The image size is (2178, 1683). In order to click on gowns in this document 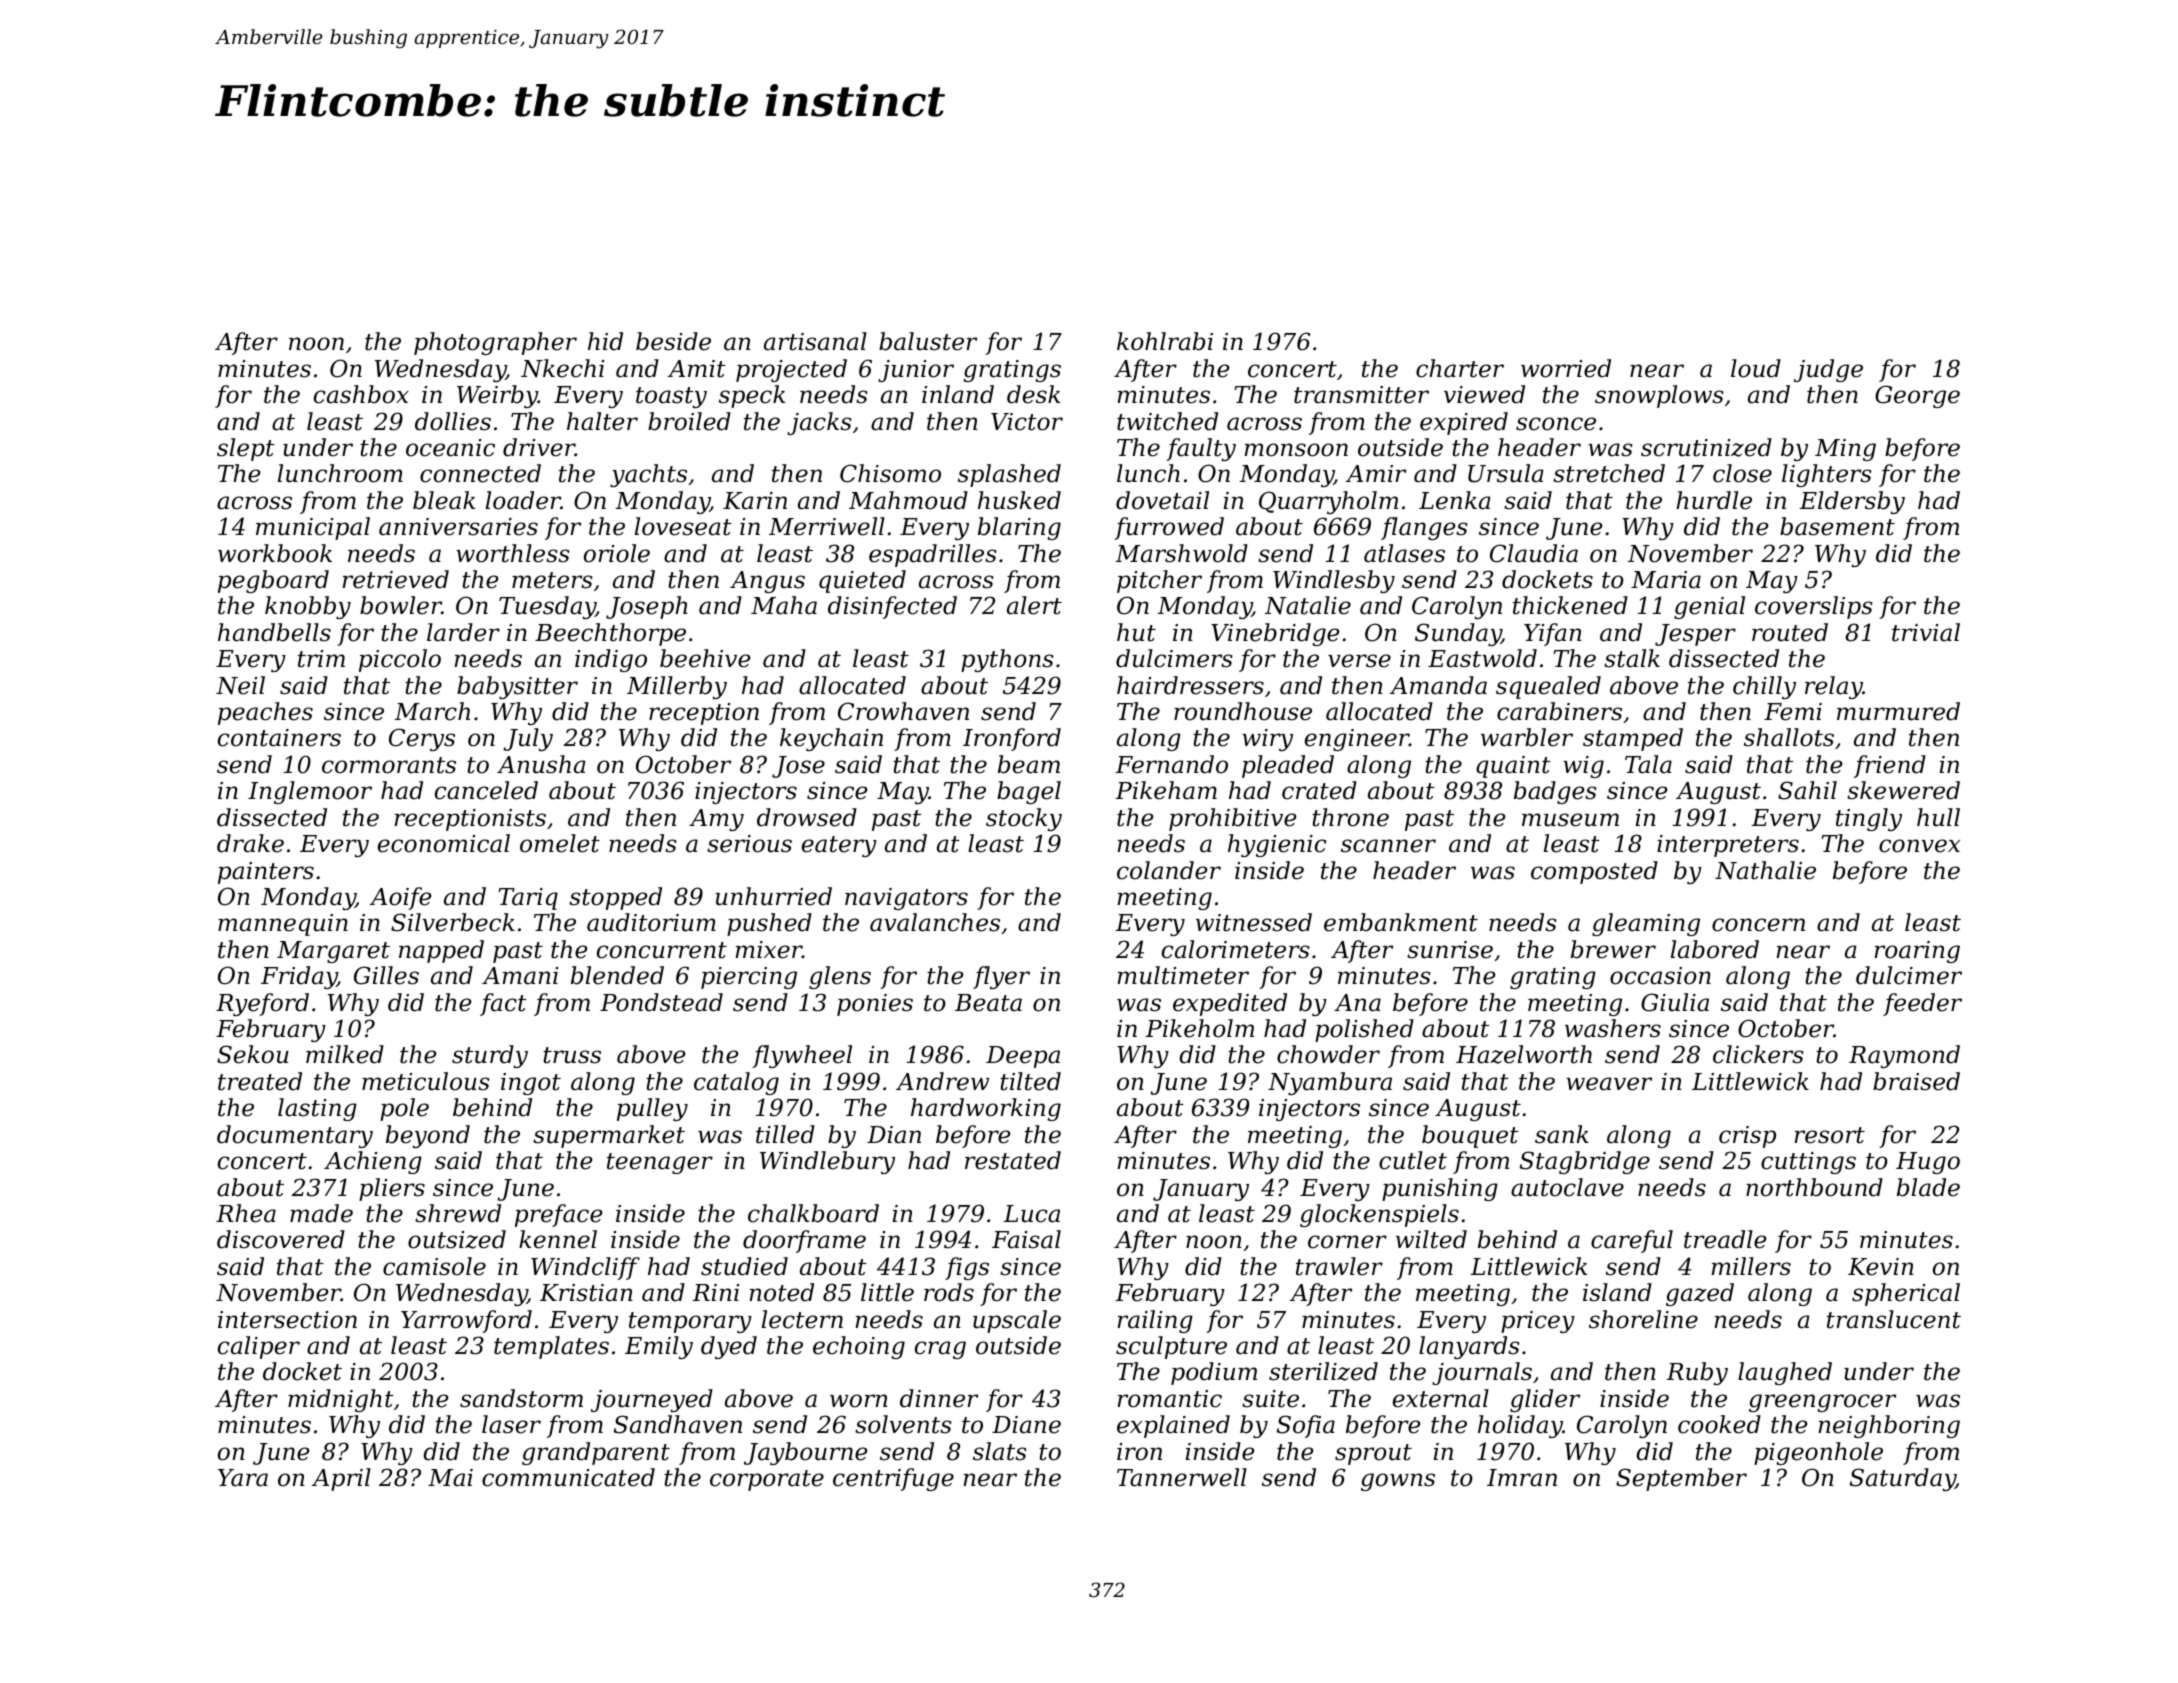, I will do `click(1398, 1482)`.
